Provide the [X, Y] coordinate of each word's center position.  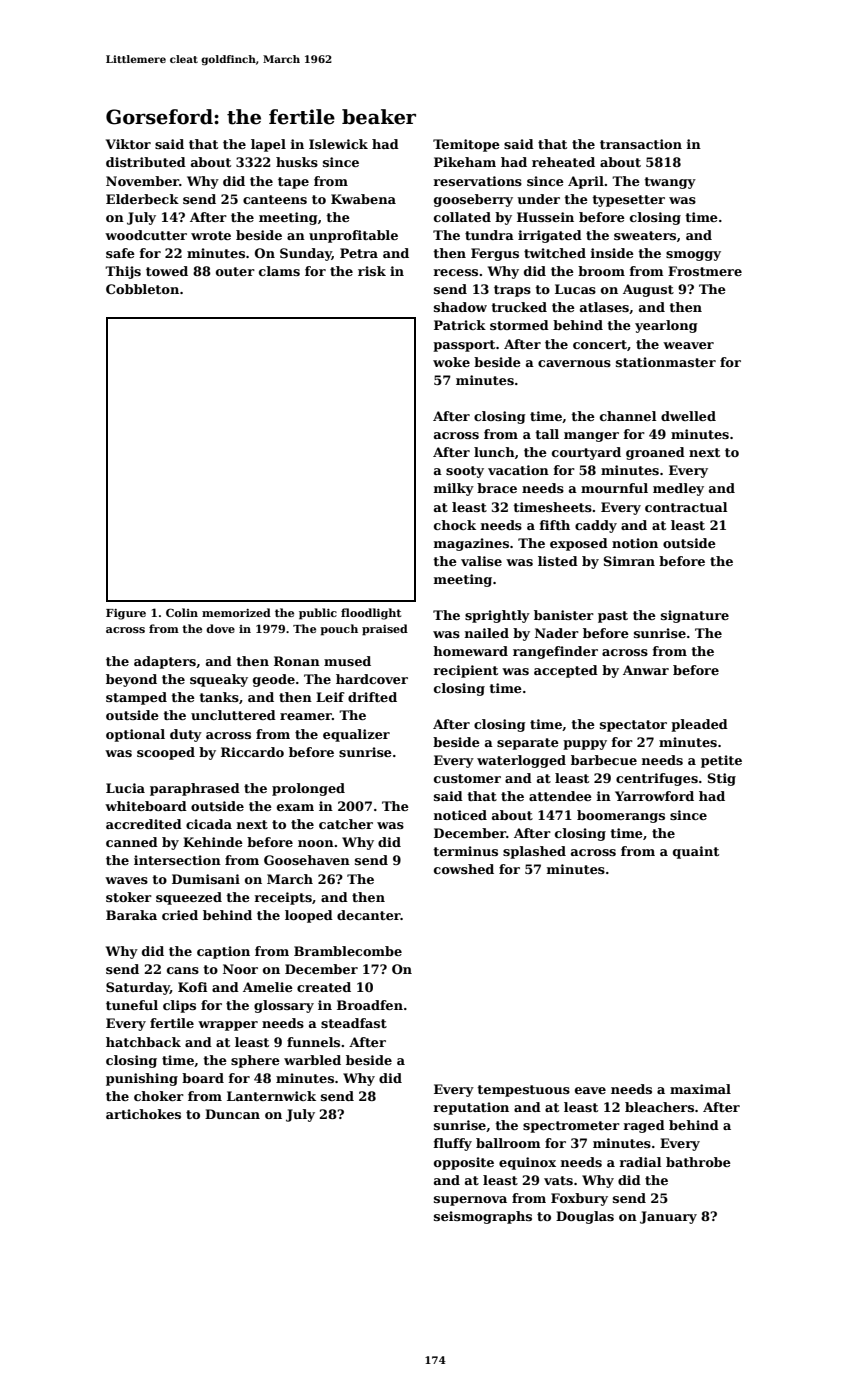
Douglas [585, 1217]
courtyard [586, 453]
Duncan [232, 1114]
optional [135, 735]
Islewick [338, 144]
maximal [700, 1089]
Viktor [128, 144]
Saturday [138, 988]
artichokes [143, 1114]
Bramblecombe [348, 951]
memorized [236, 612]
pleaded [699, 725]
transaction [641, 144]
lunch [494, 452]
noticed [460, 815]
